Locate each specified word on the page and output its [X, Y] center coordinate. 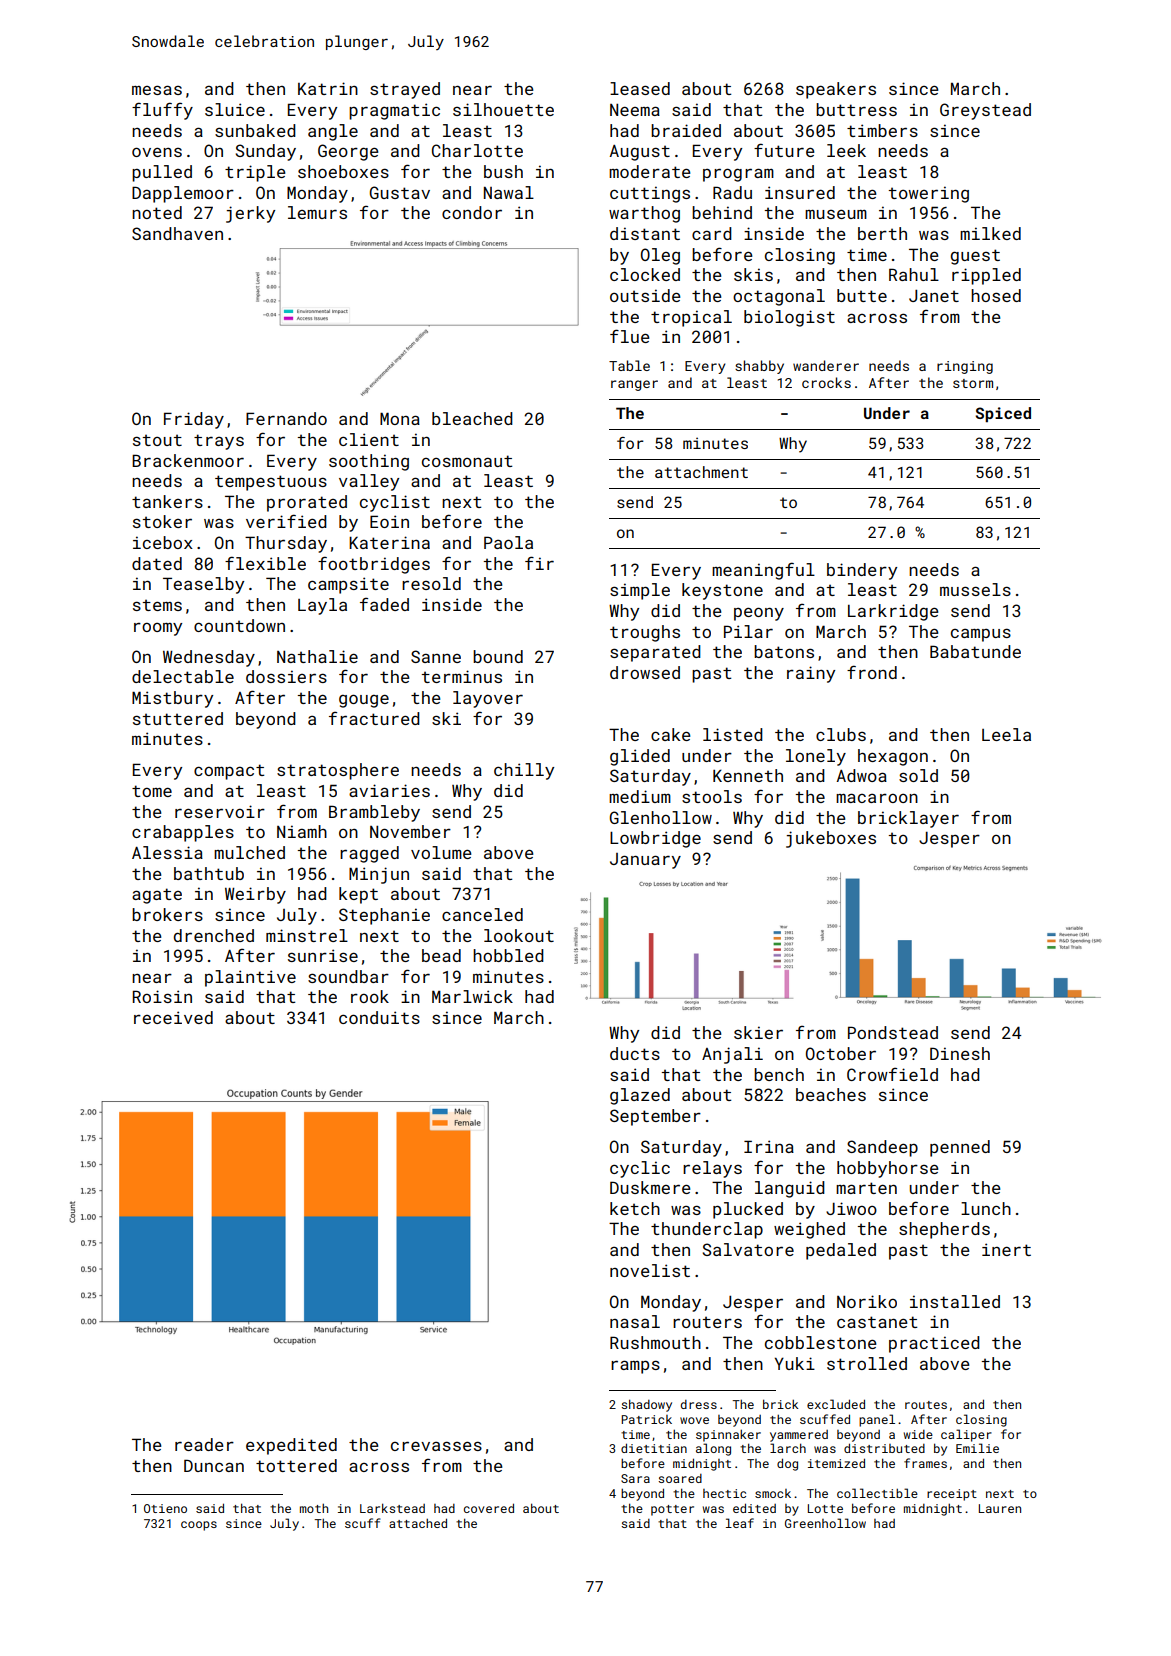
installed [955, 1301]
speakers [836, 90]
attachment [701, 472]
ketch [635, 1208]
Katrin [328, 88]
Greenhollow [825, 1523]
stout [157, 440]
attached [418, 1523]
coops [199, 1526]
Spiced [1003, 414]
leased [640, 88]
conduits [379, 1017]
